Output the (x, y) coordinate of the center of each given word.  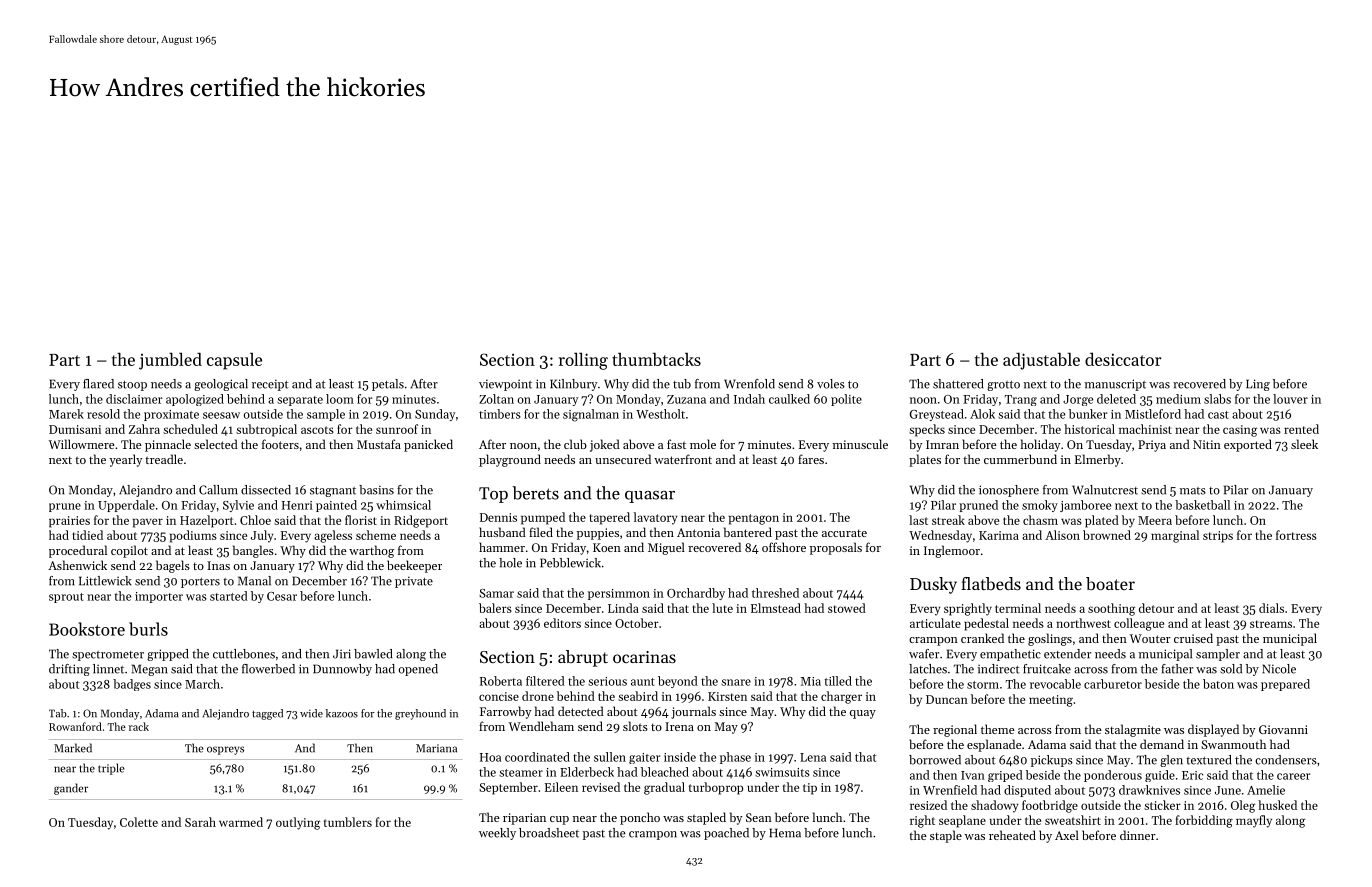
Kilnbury (573, 385)
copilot (129, 551)
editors (562, 623)
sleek (1304, 444)
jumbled (170, 361)
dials (1271, 608)
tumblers (348, 822)
